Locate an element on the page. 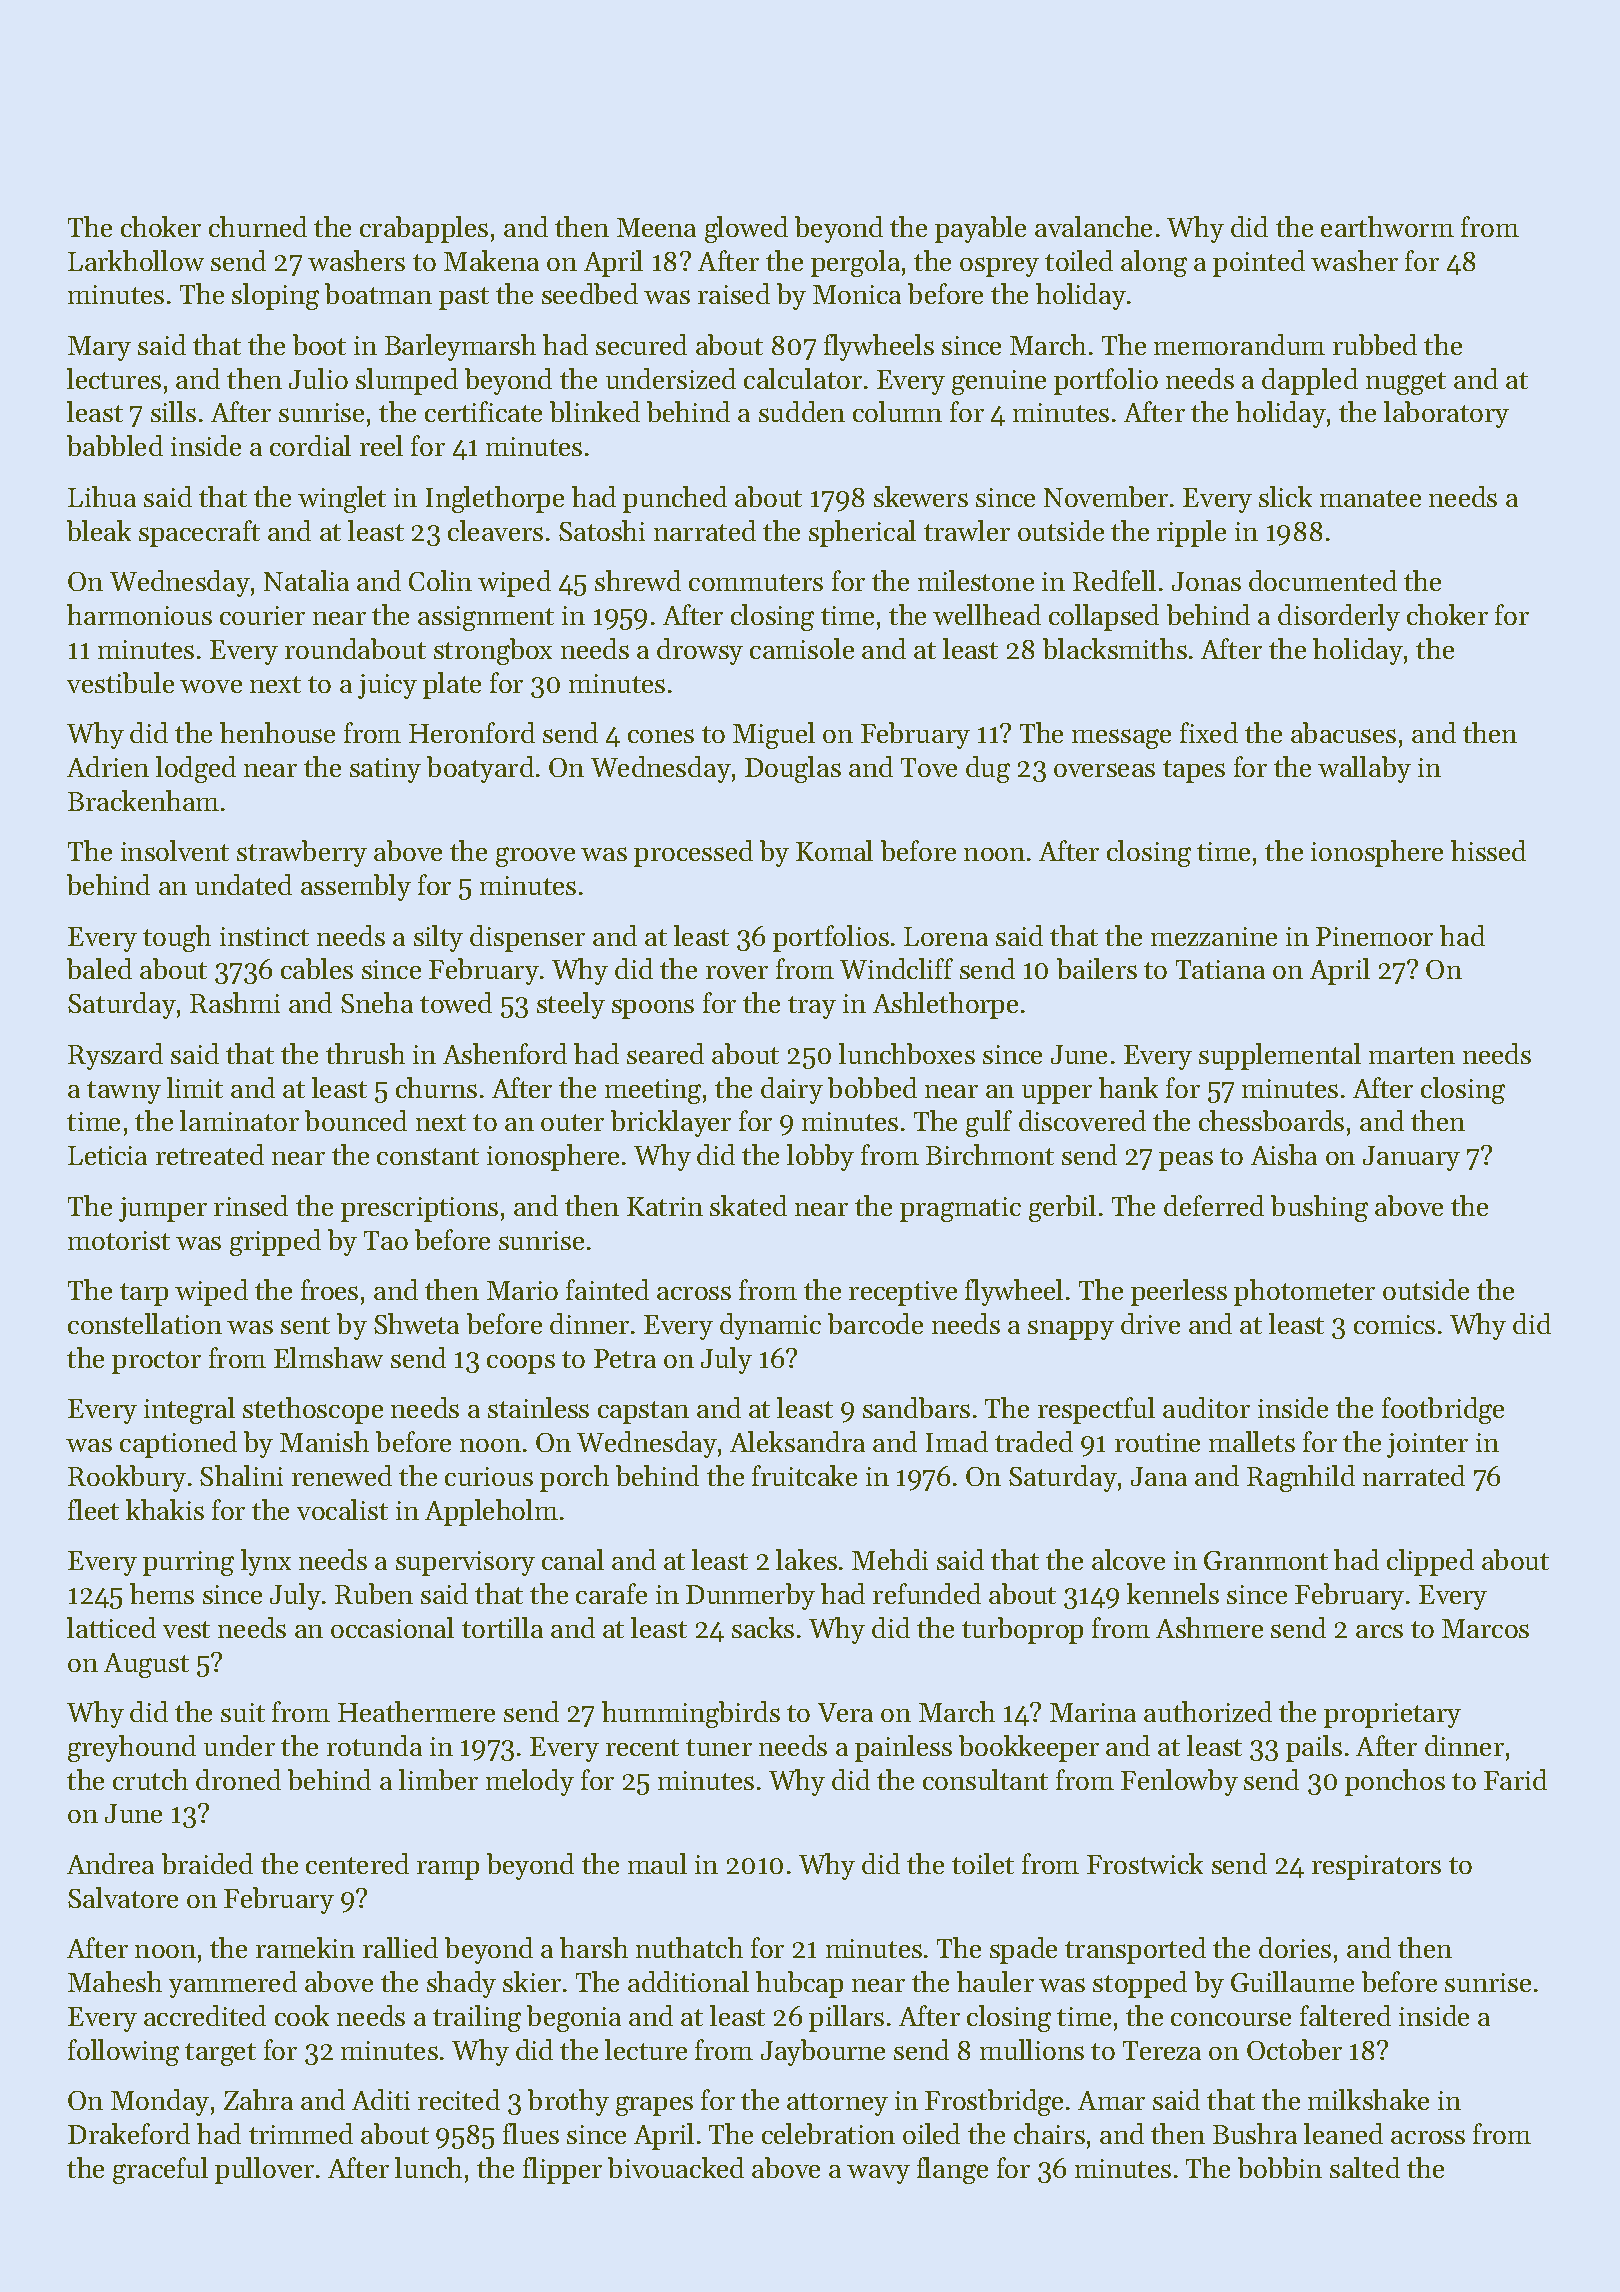 This document has width=1620, height=2292. winglet is located at coordinates (342, 499).
